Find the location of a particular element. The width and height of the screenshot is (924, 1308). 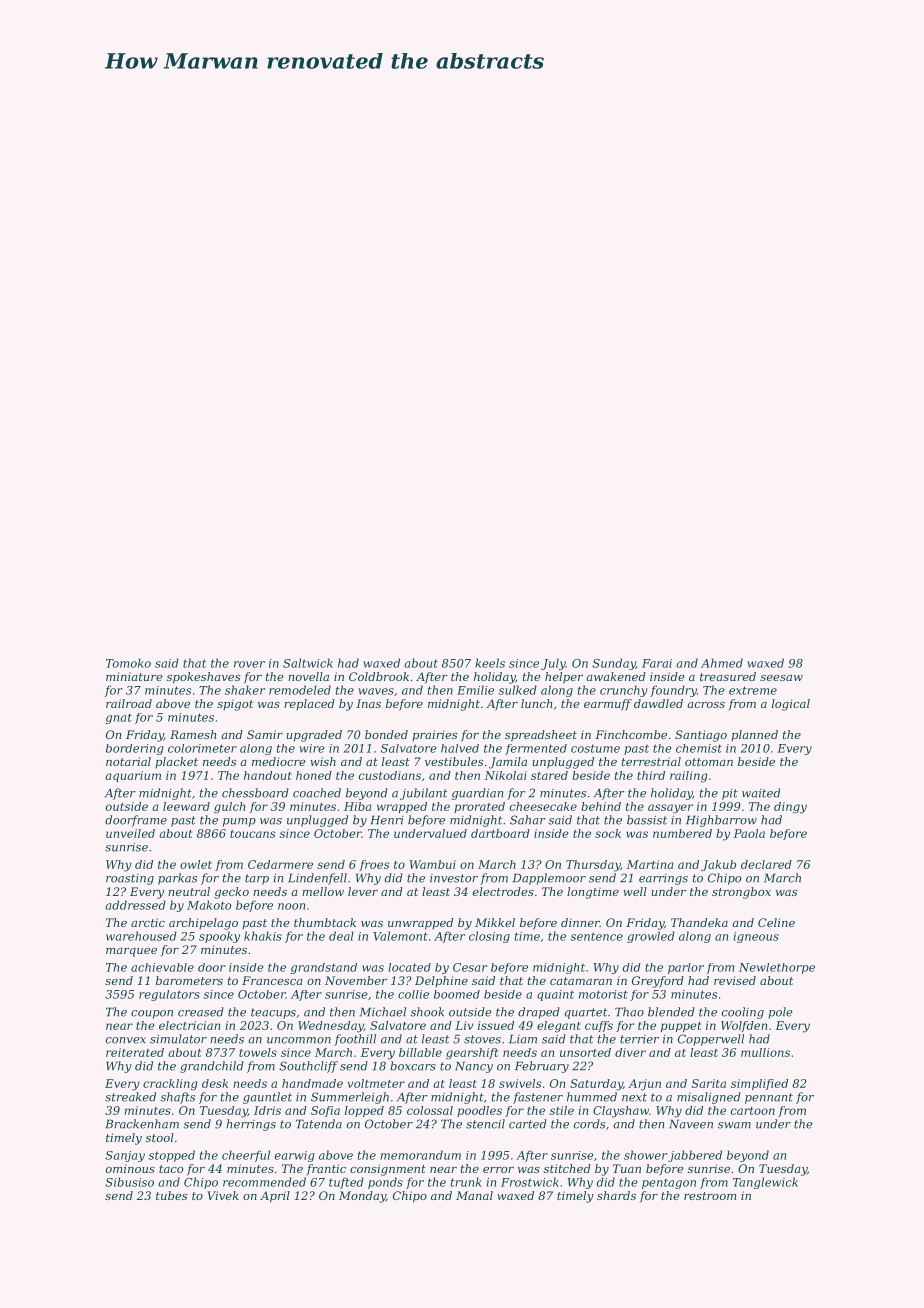

Dapplemoor is located at coordinates (549, 879).
